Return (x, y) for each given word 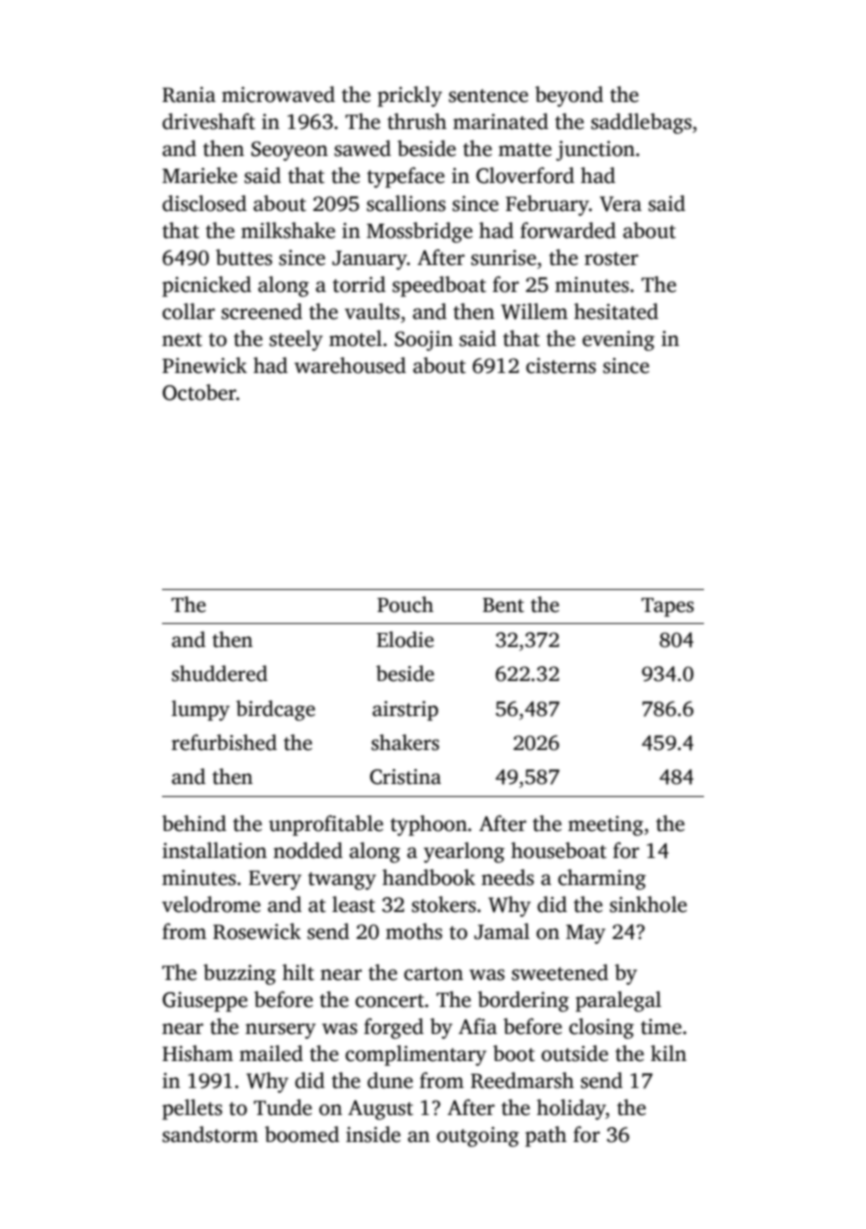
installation (214, 850)
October (199, 392)
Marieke (199, 175)
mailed (271, 1053)
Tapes (667, 607)
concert (389, 1001)
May (586, 934)
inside (373, 1134)
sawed (362, 148)
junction (595, 151)
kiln (669, 1053)
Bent (503, 605)
